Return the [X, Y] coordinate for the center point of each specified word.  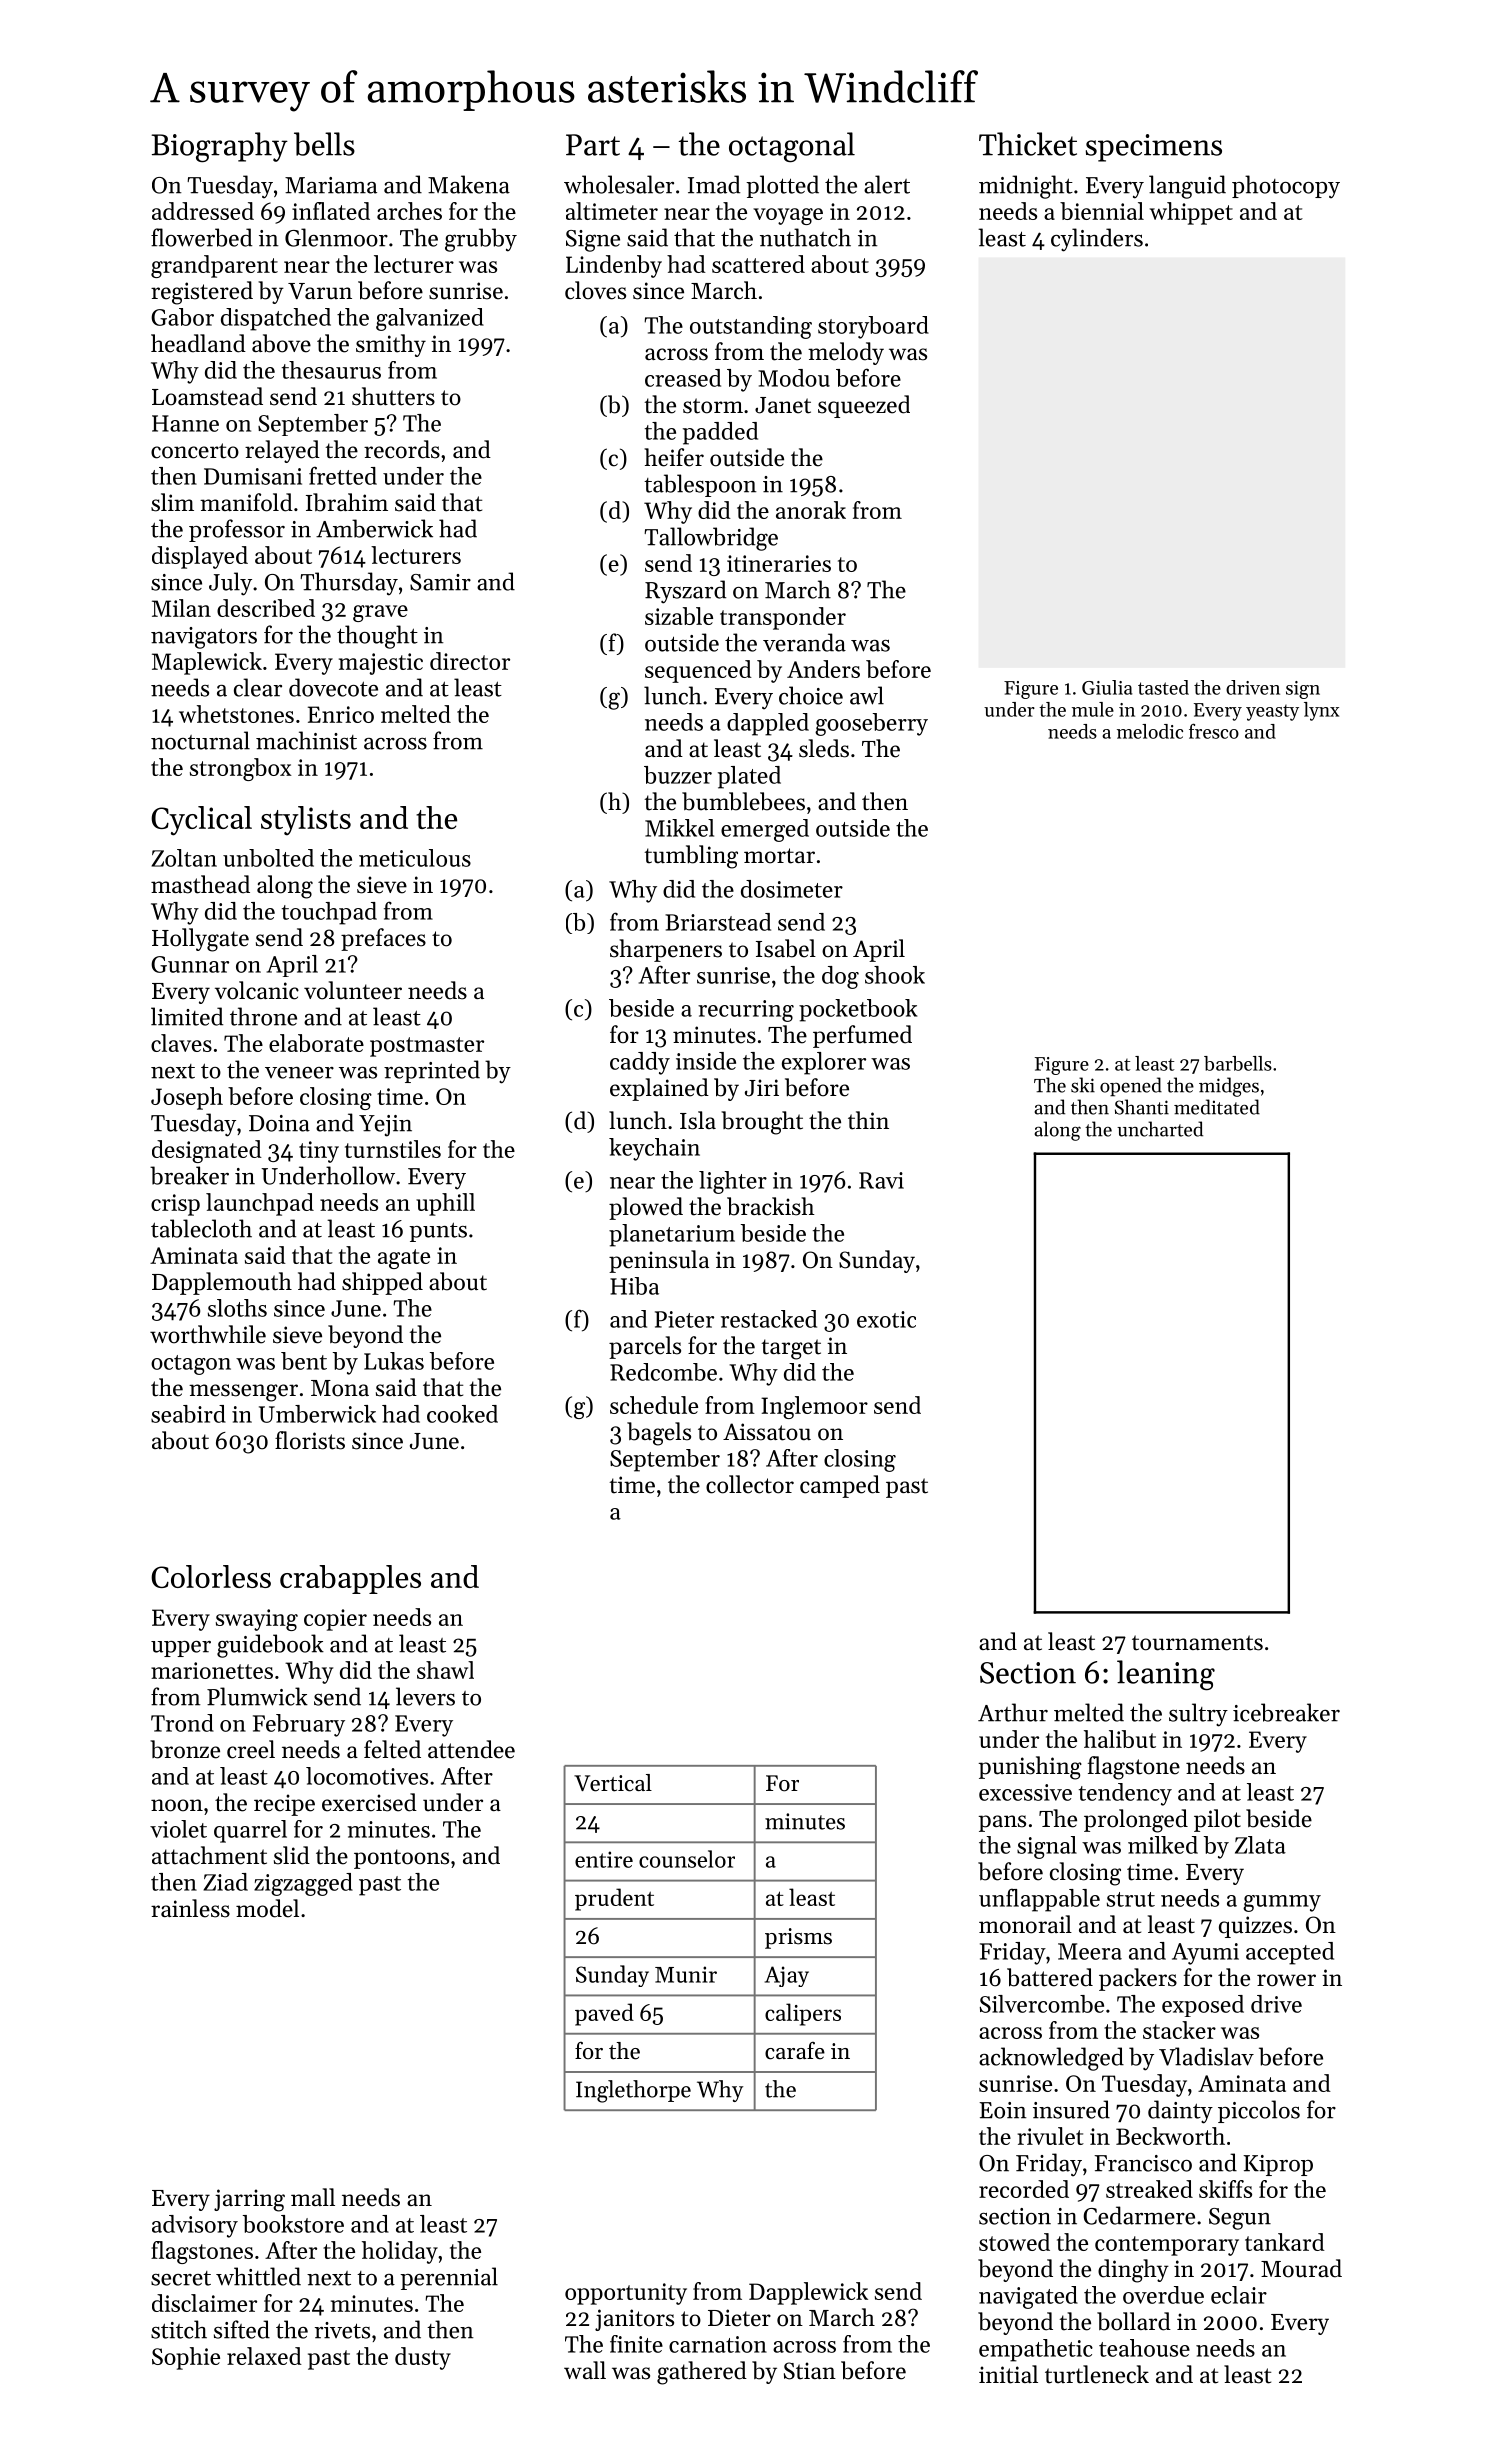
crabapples [350, 1579]
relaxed [264, 2356]
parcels [645, 1347]
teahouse [1144, 2348]
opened [1131, 1087]
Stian [810, 2371]
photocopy [1286, 186]
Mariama [331, 185]
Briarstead [718, 922]
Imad [714, 184]
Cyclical [201, 821]
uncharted [1160, 1129]
